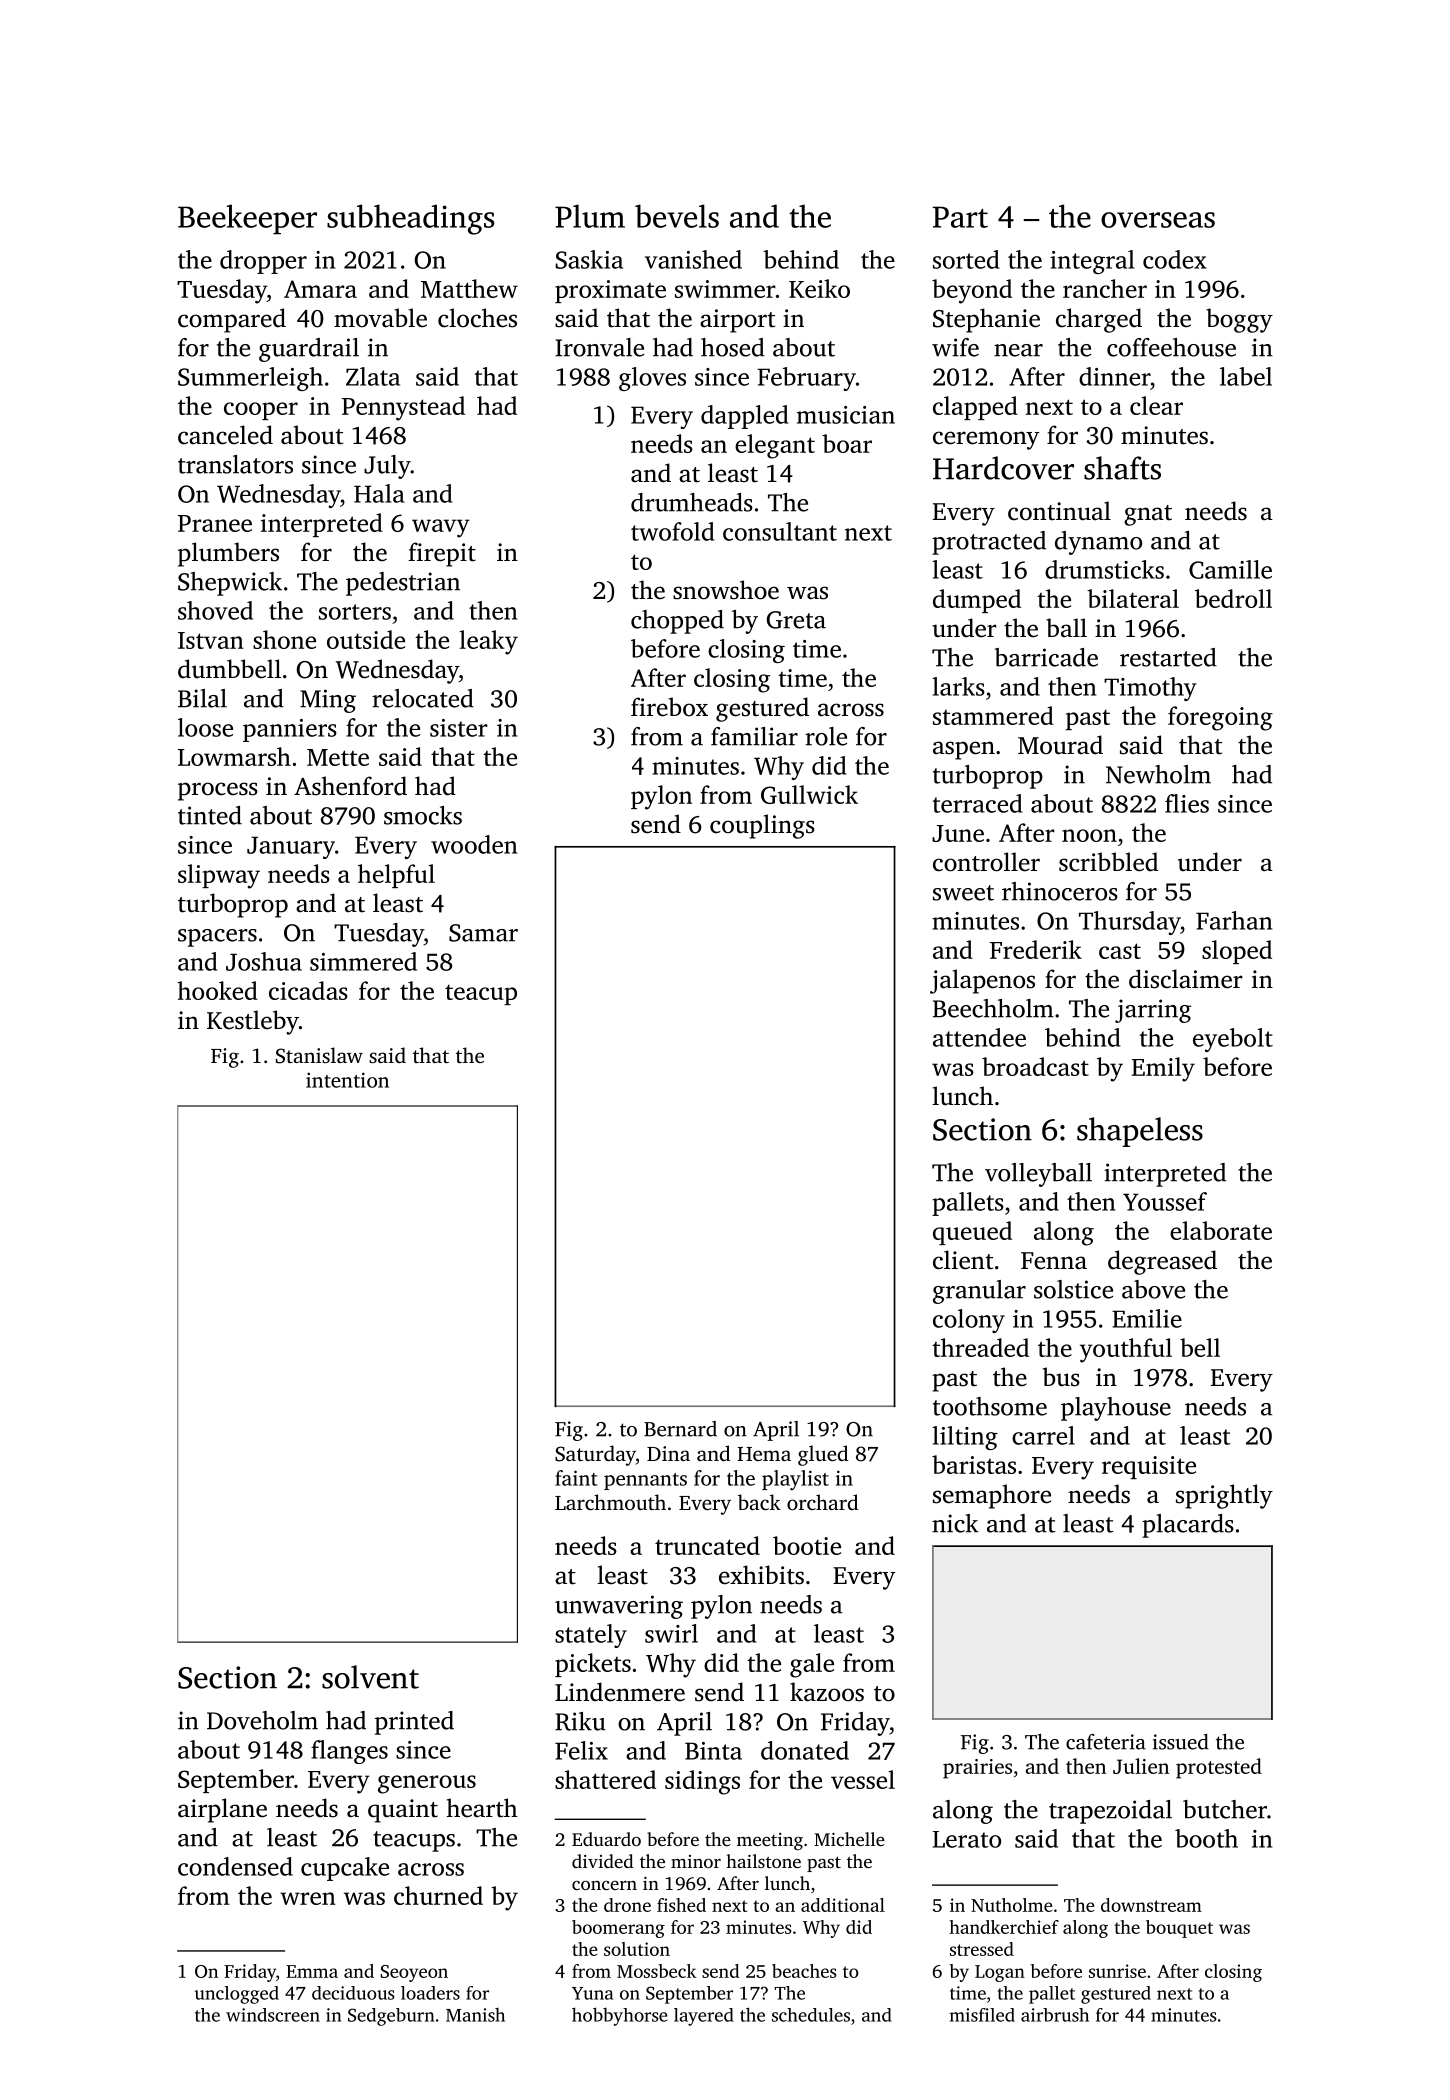 The height and width of the screenshot is (2100, 1450). Describe the element at coordinates (263, 262) in the screenshot. I see `dropper` at that location.
